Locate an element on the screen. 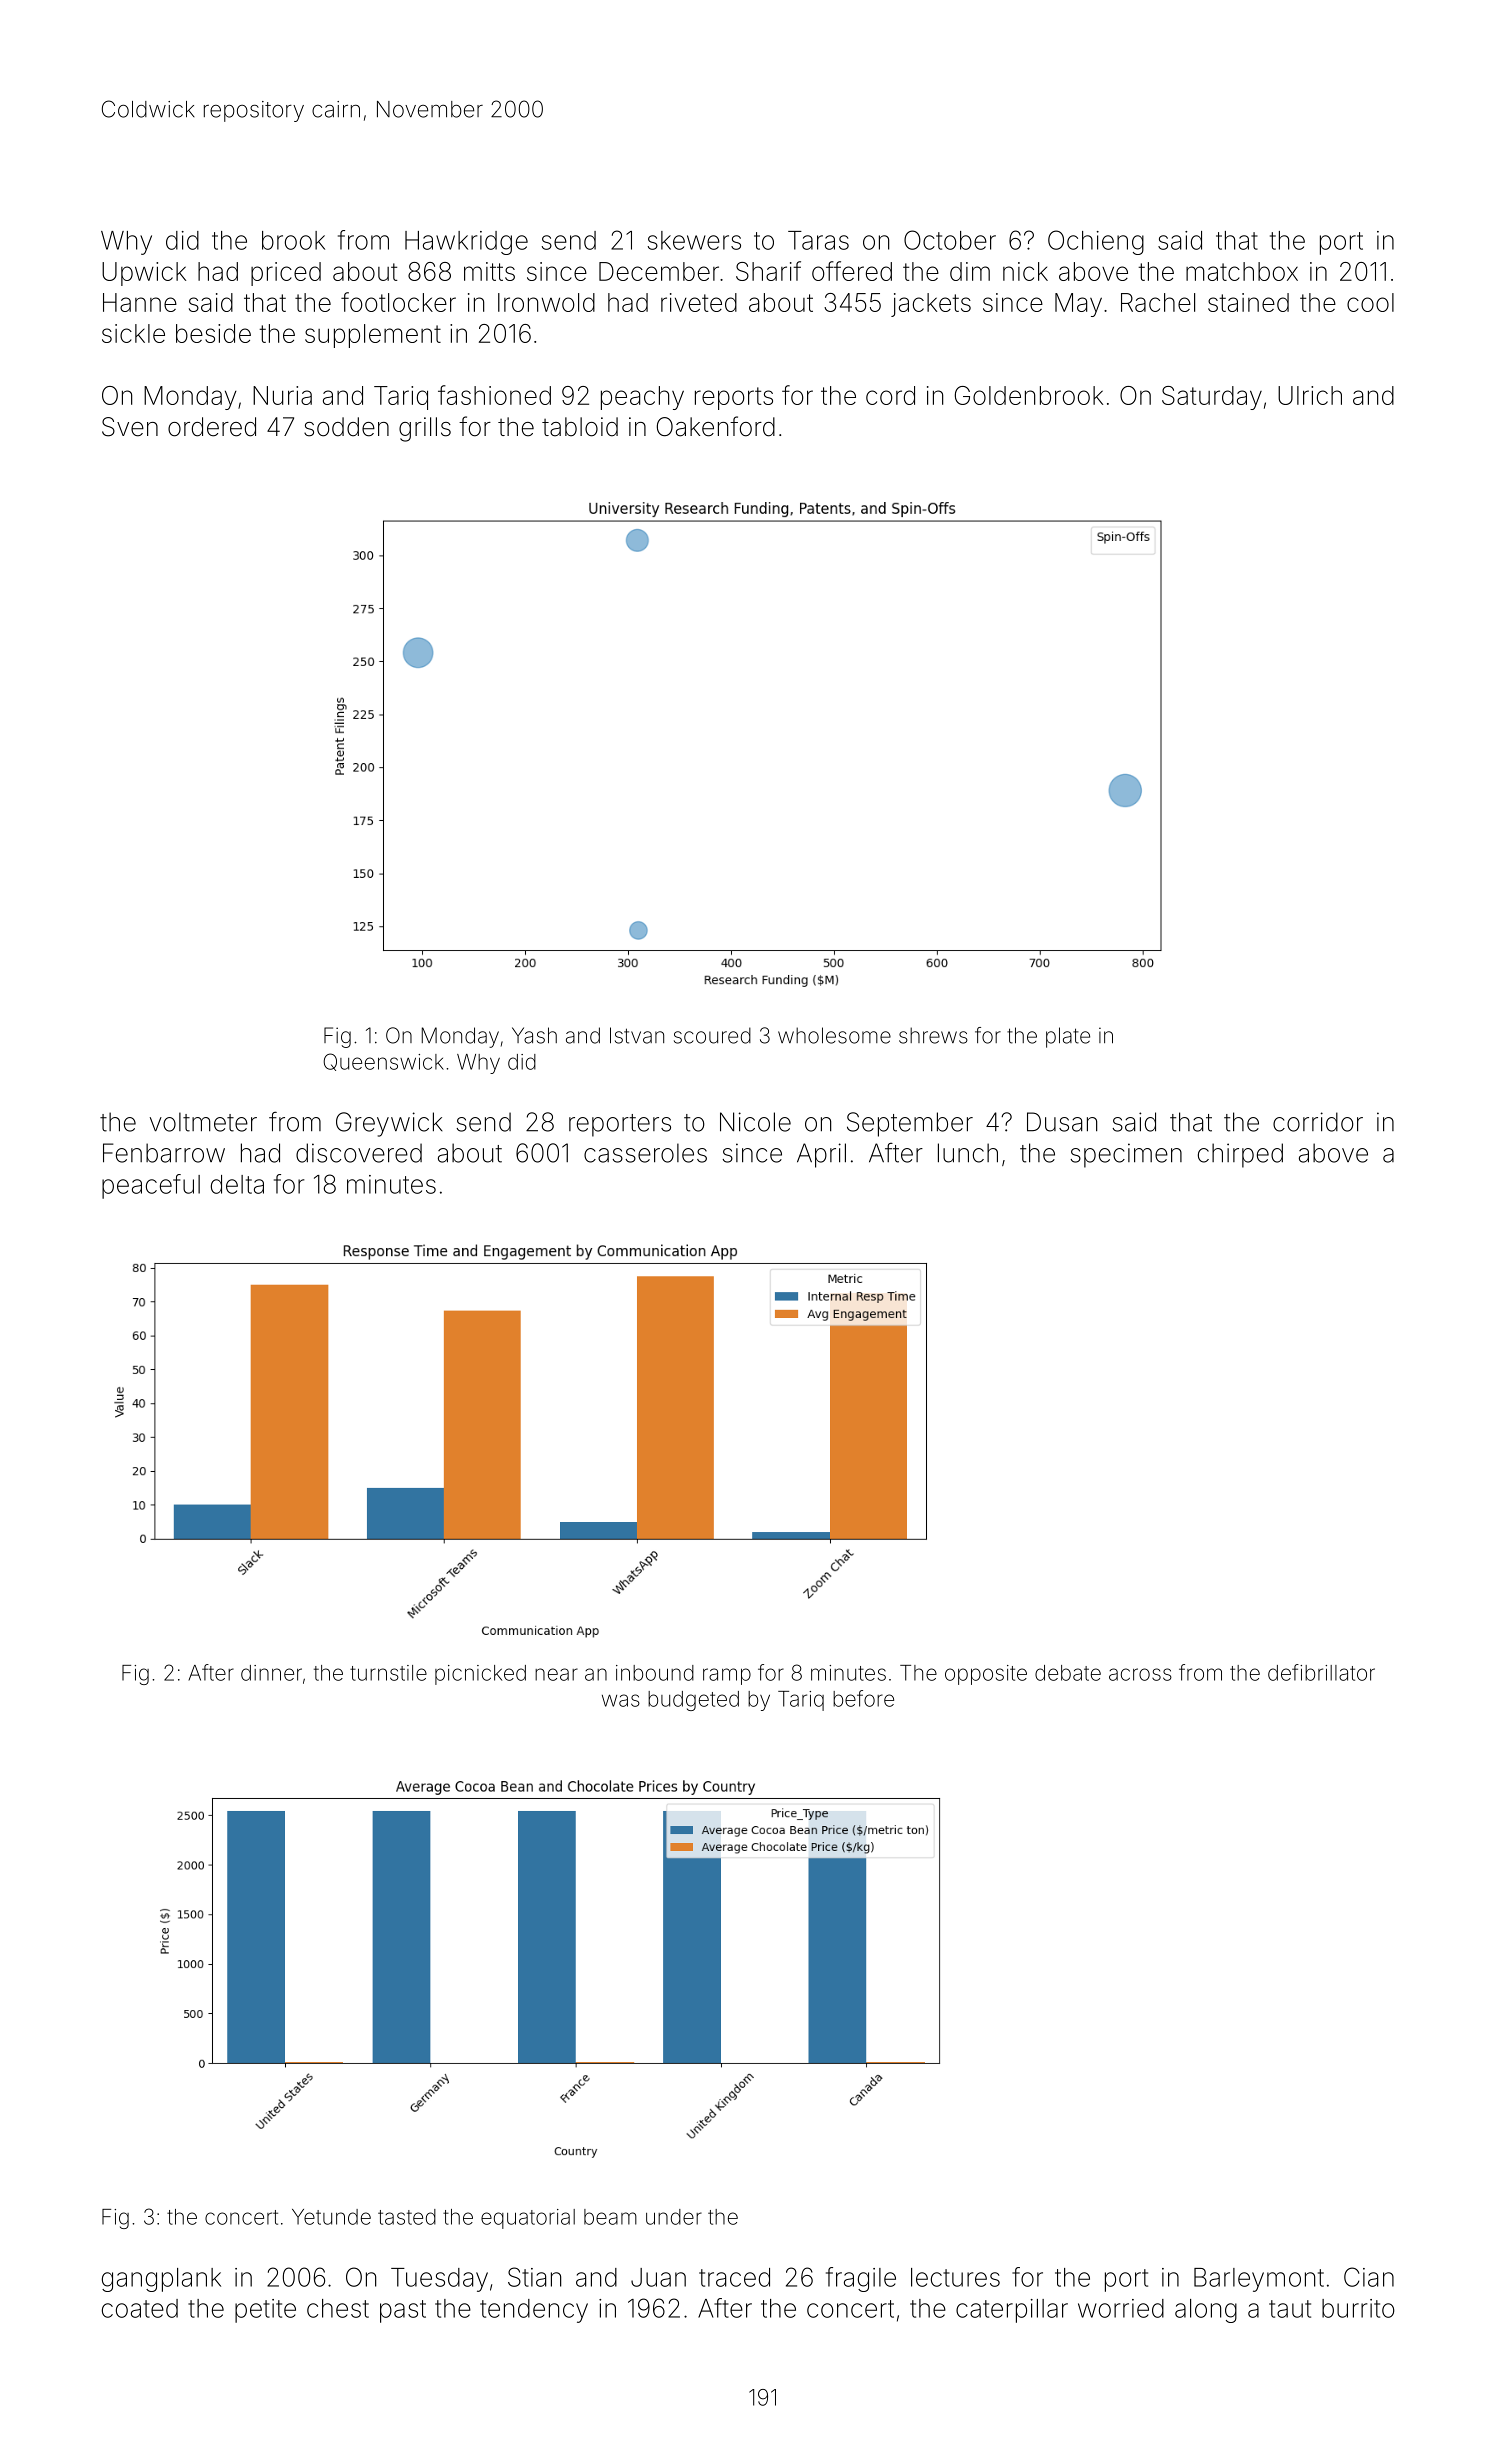 The image size is (1496, 2464). Yetunde is located at coordinates (331, 2217).
